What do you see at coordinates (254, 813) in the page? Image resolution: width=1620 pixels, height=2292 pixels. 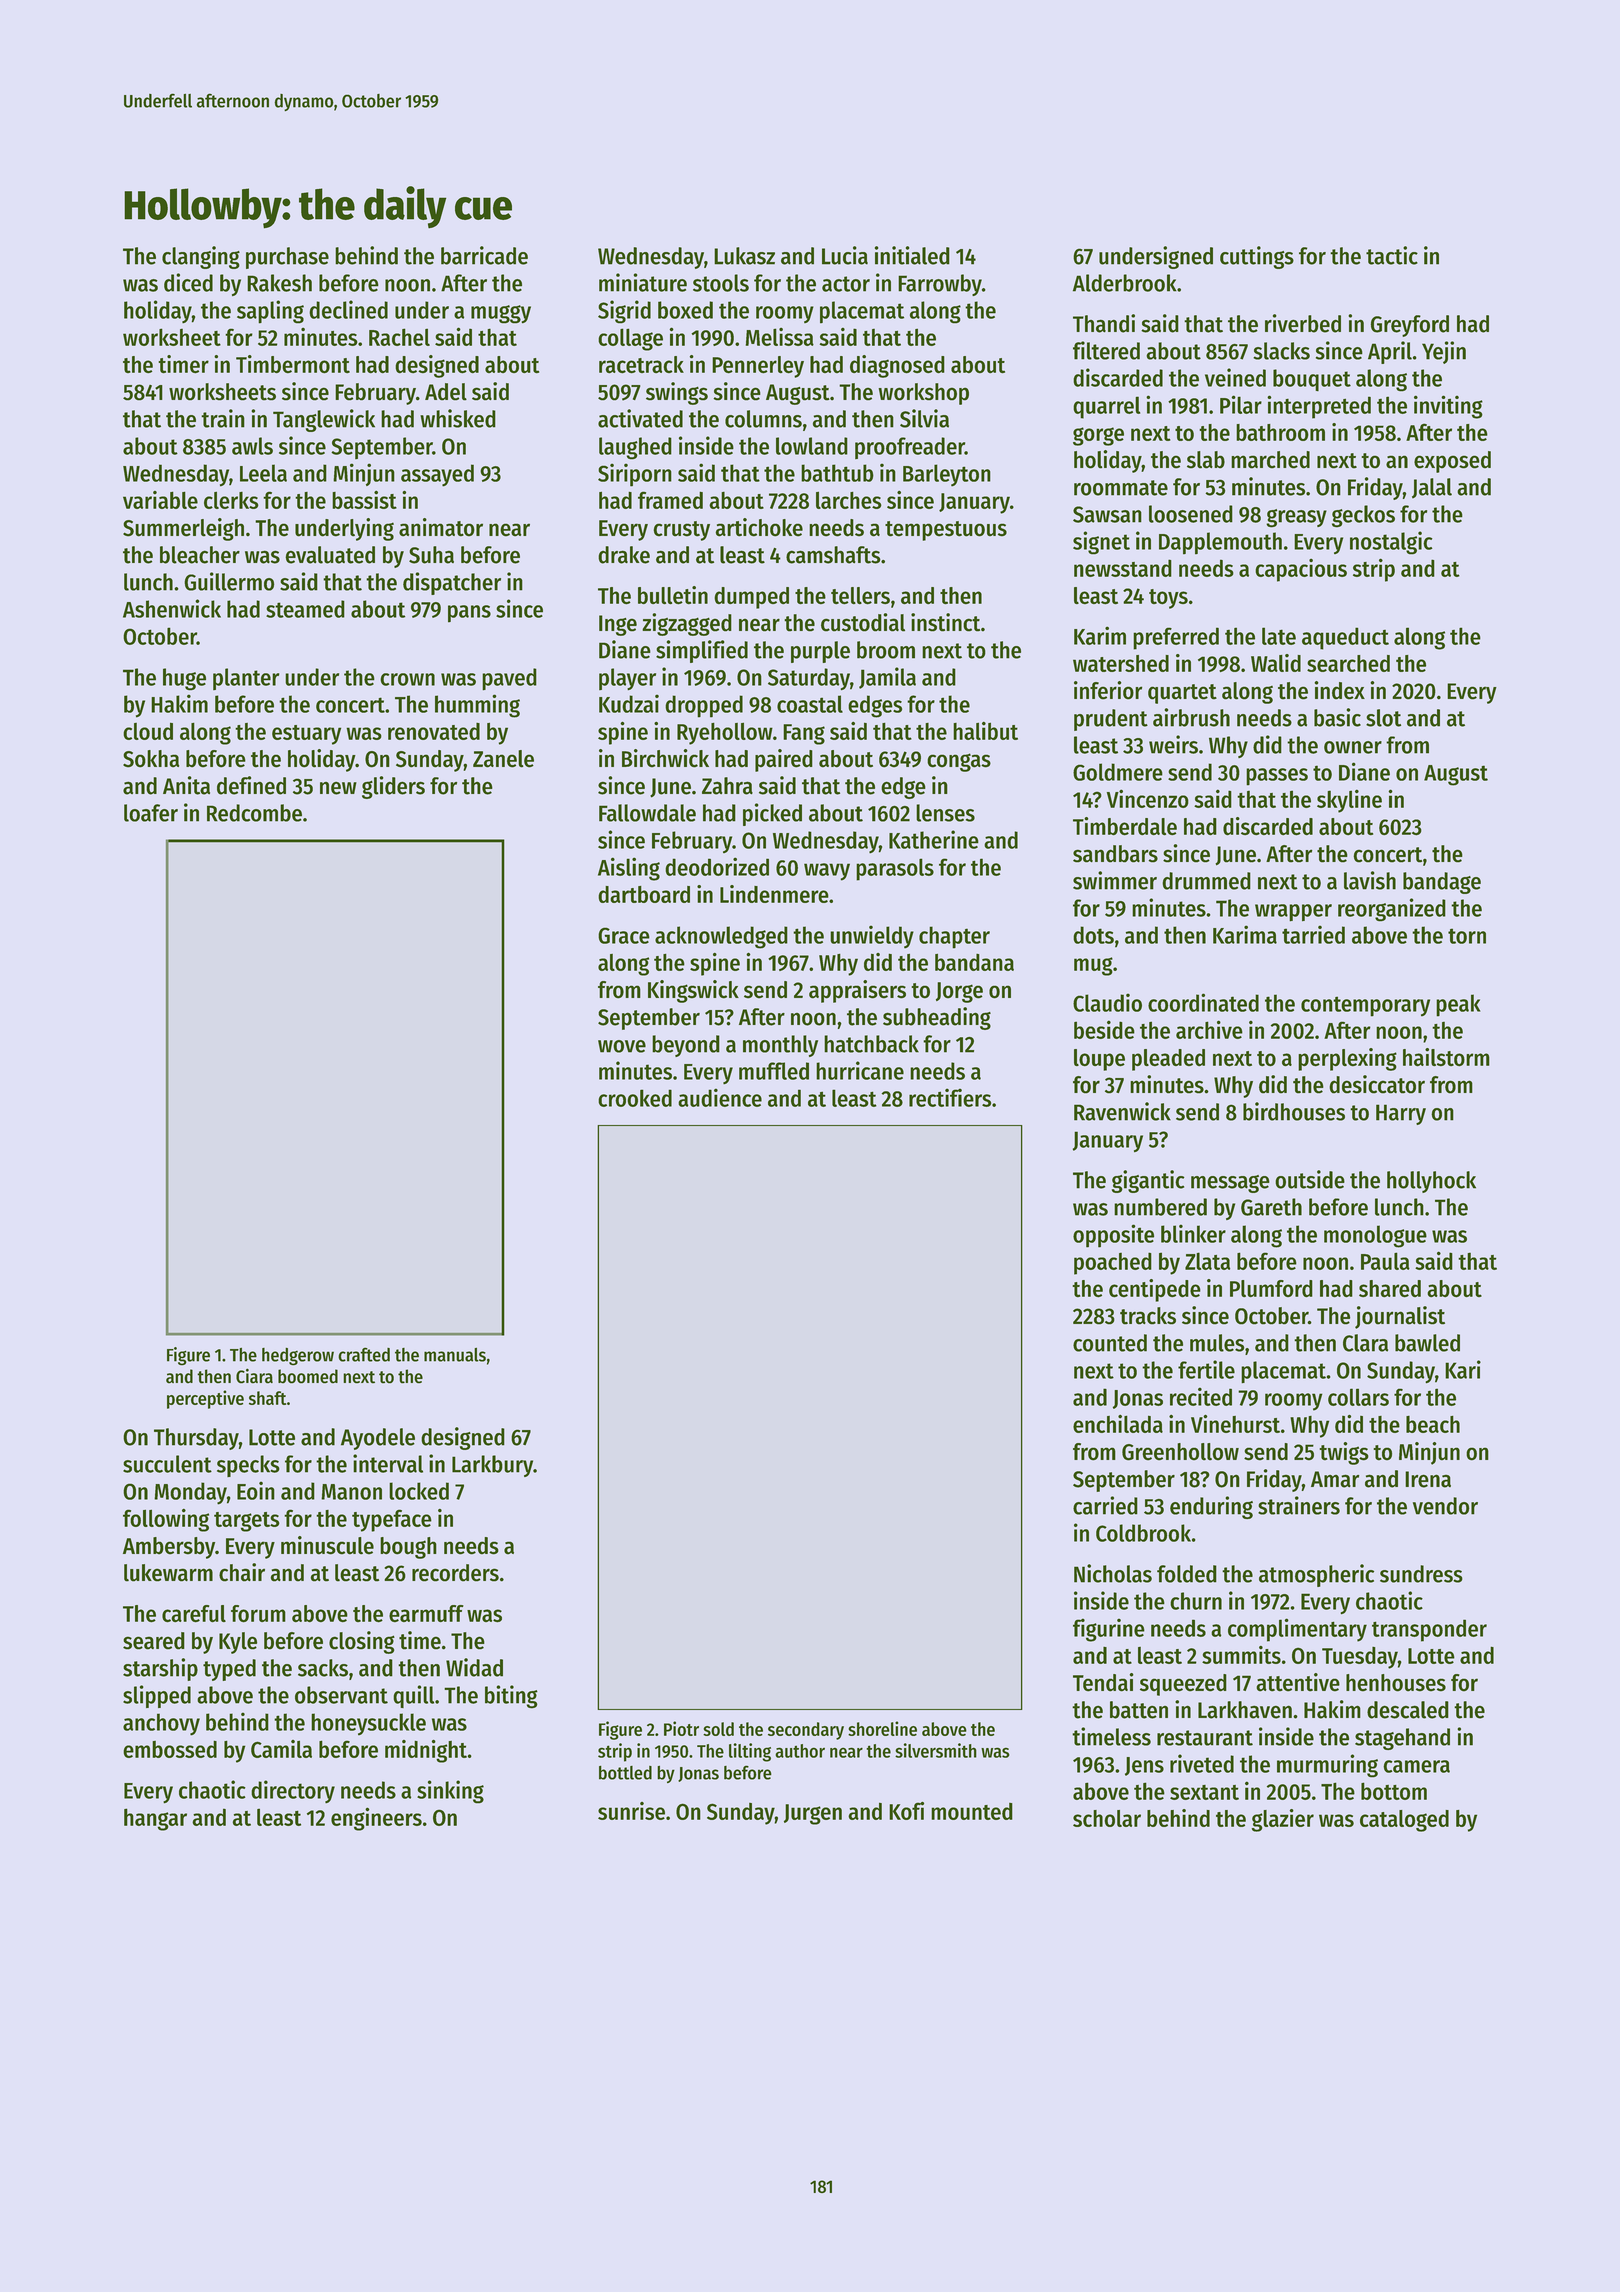 I see `Redcombe` at bounding box center [254, 813].
